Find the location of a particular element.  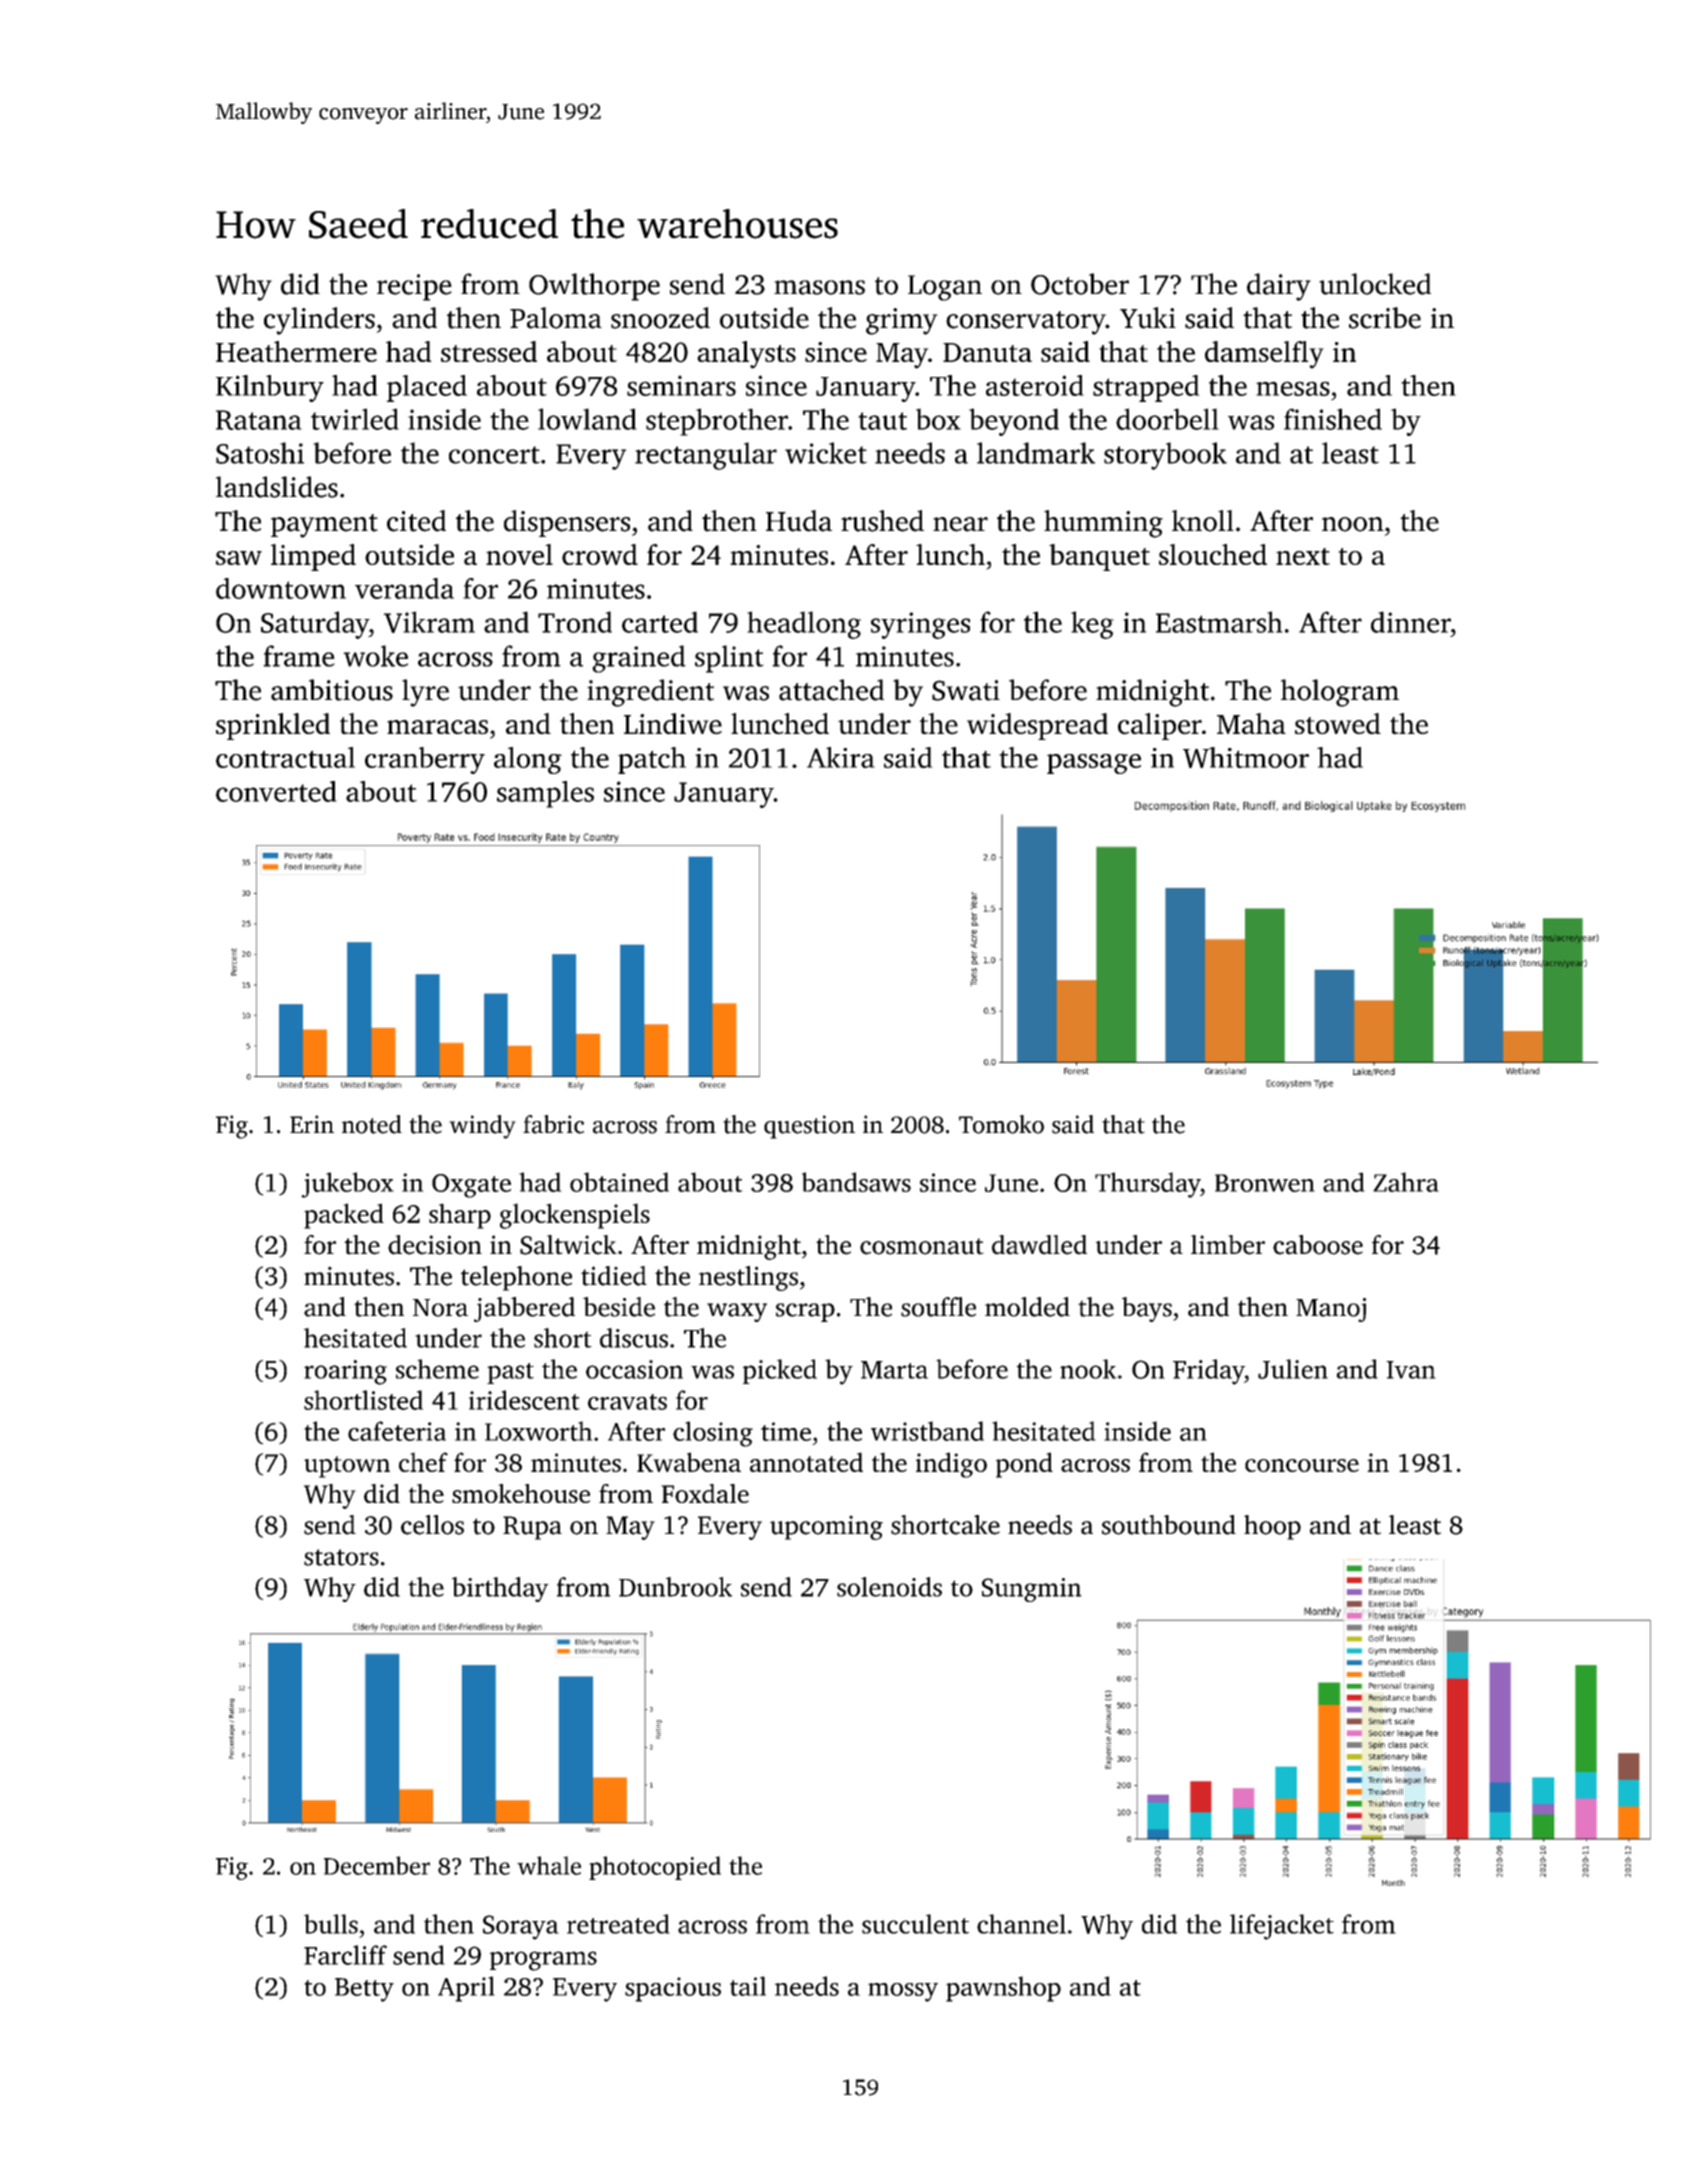

Logan is located at coordinates (945, 288).
